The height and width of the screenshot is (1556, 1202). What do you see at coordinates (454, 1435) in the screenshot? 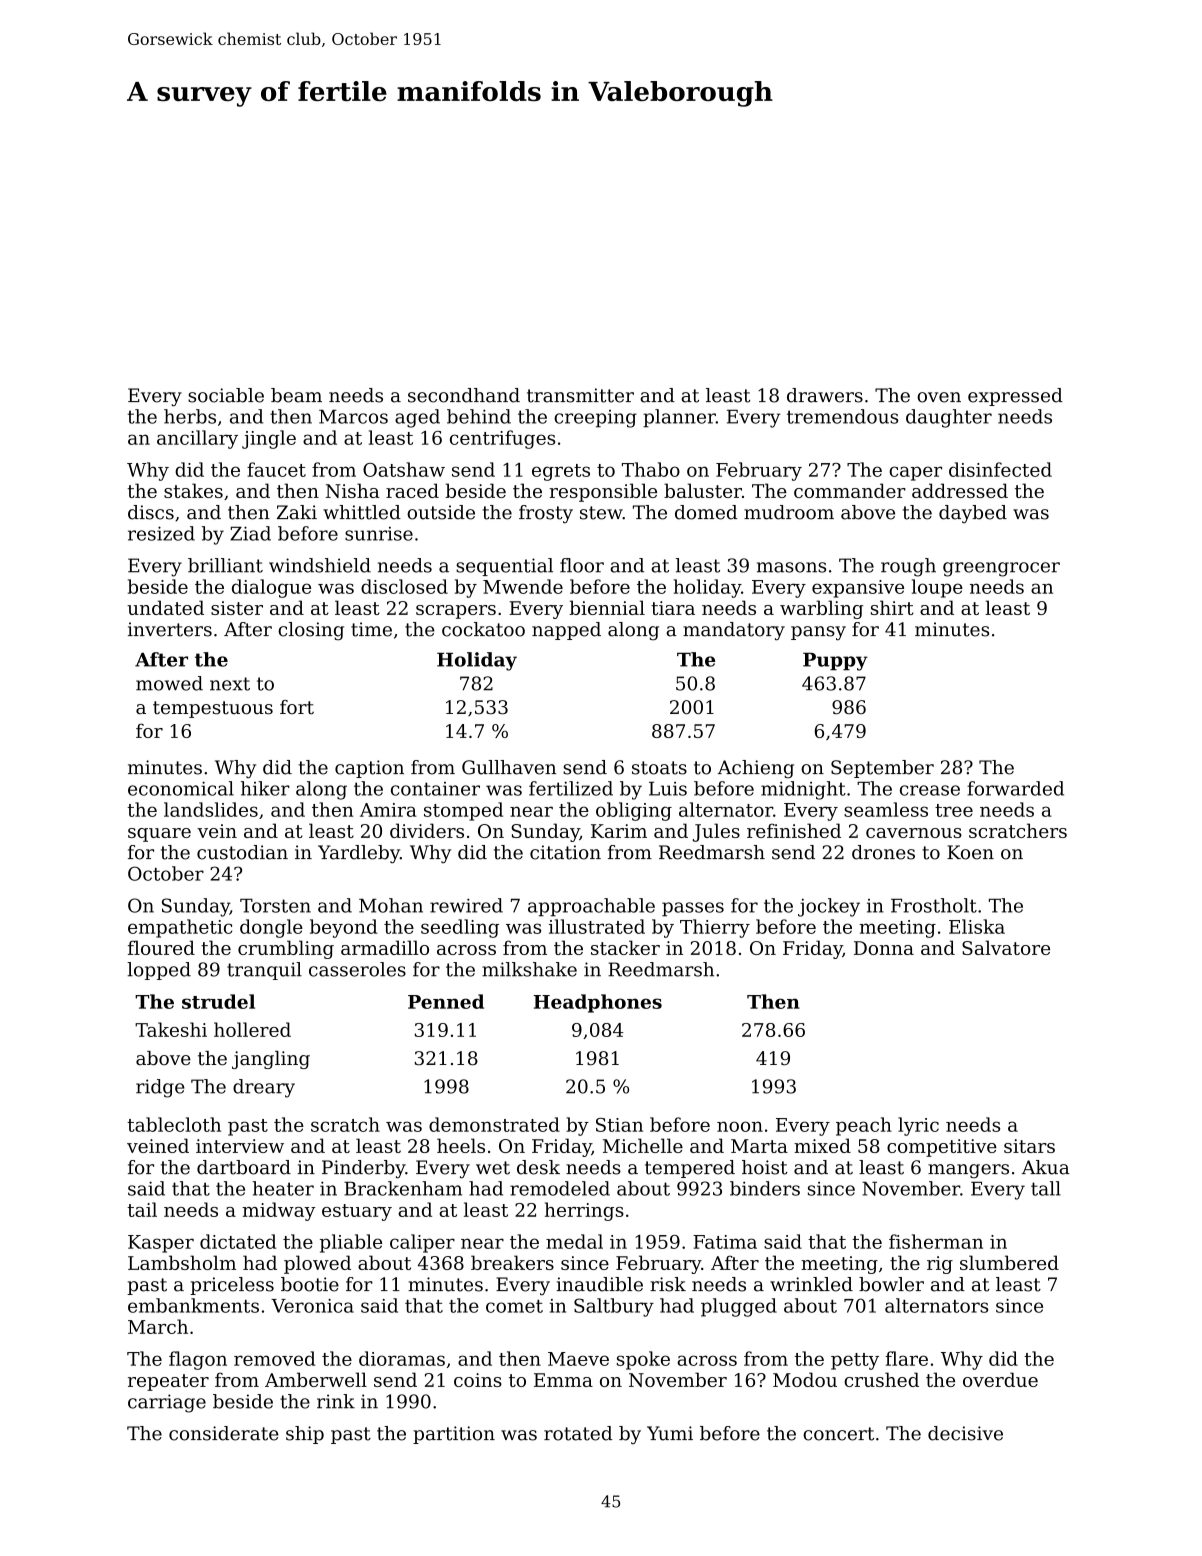
I see `partition` at bounding box center [454, 1435].
